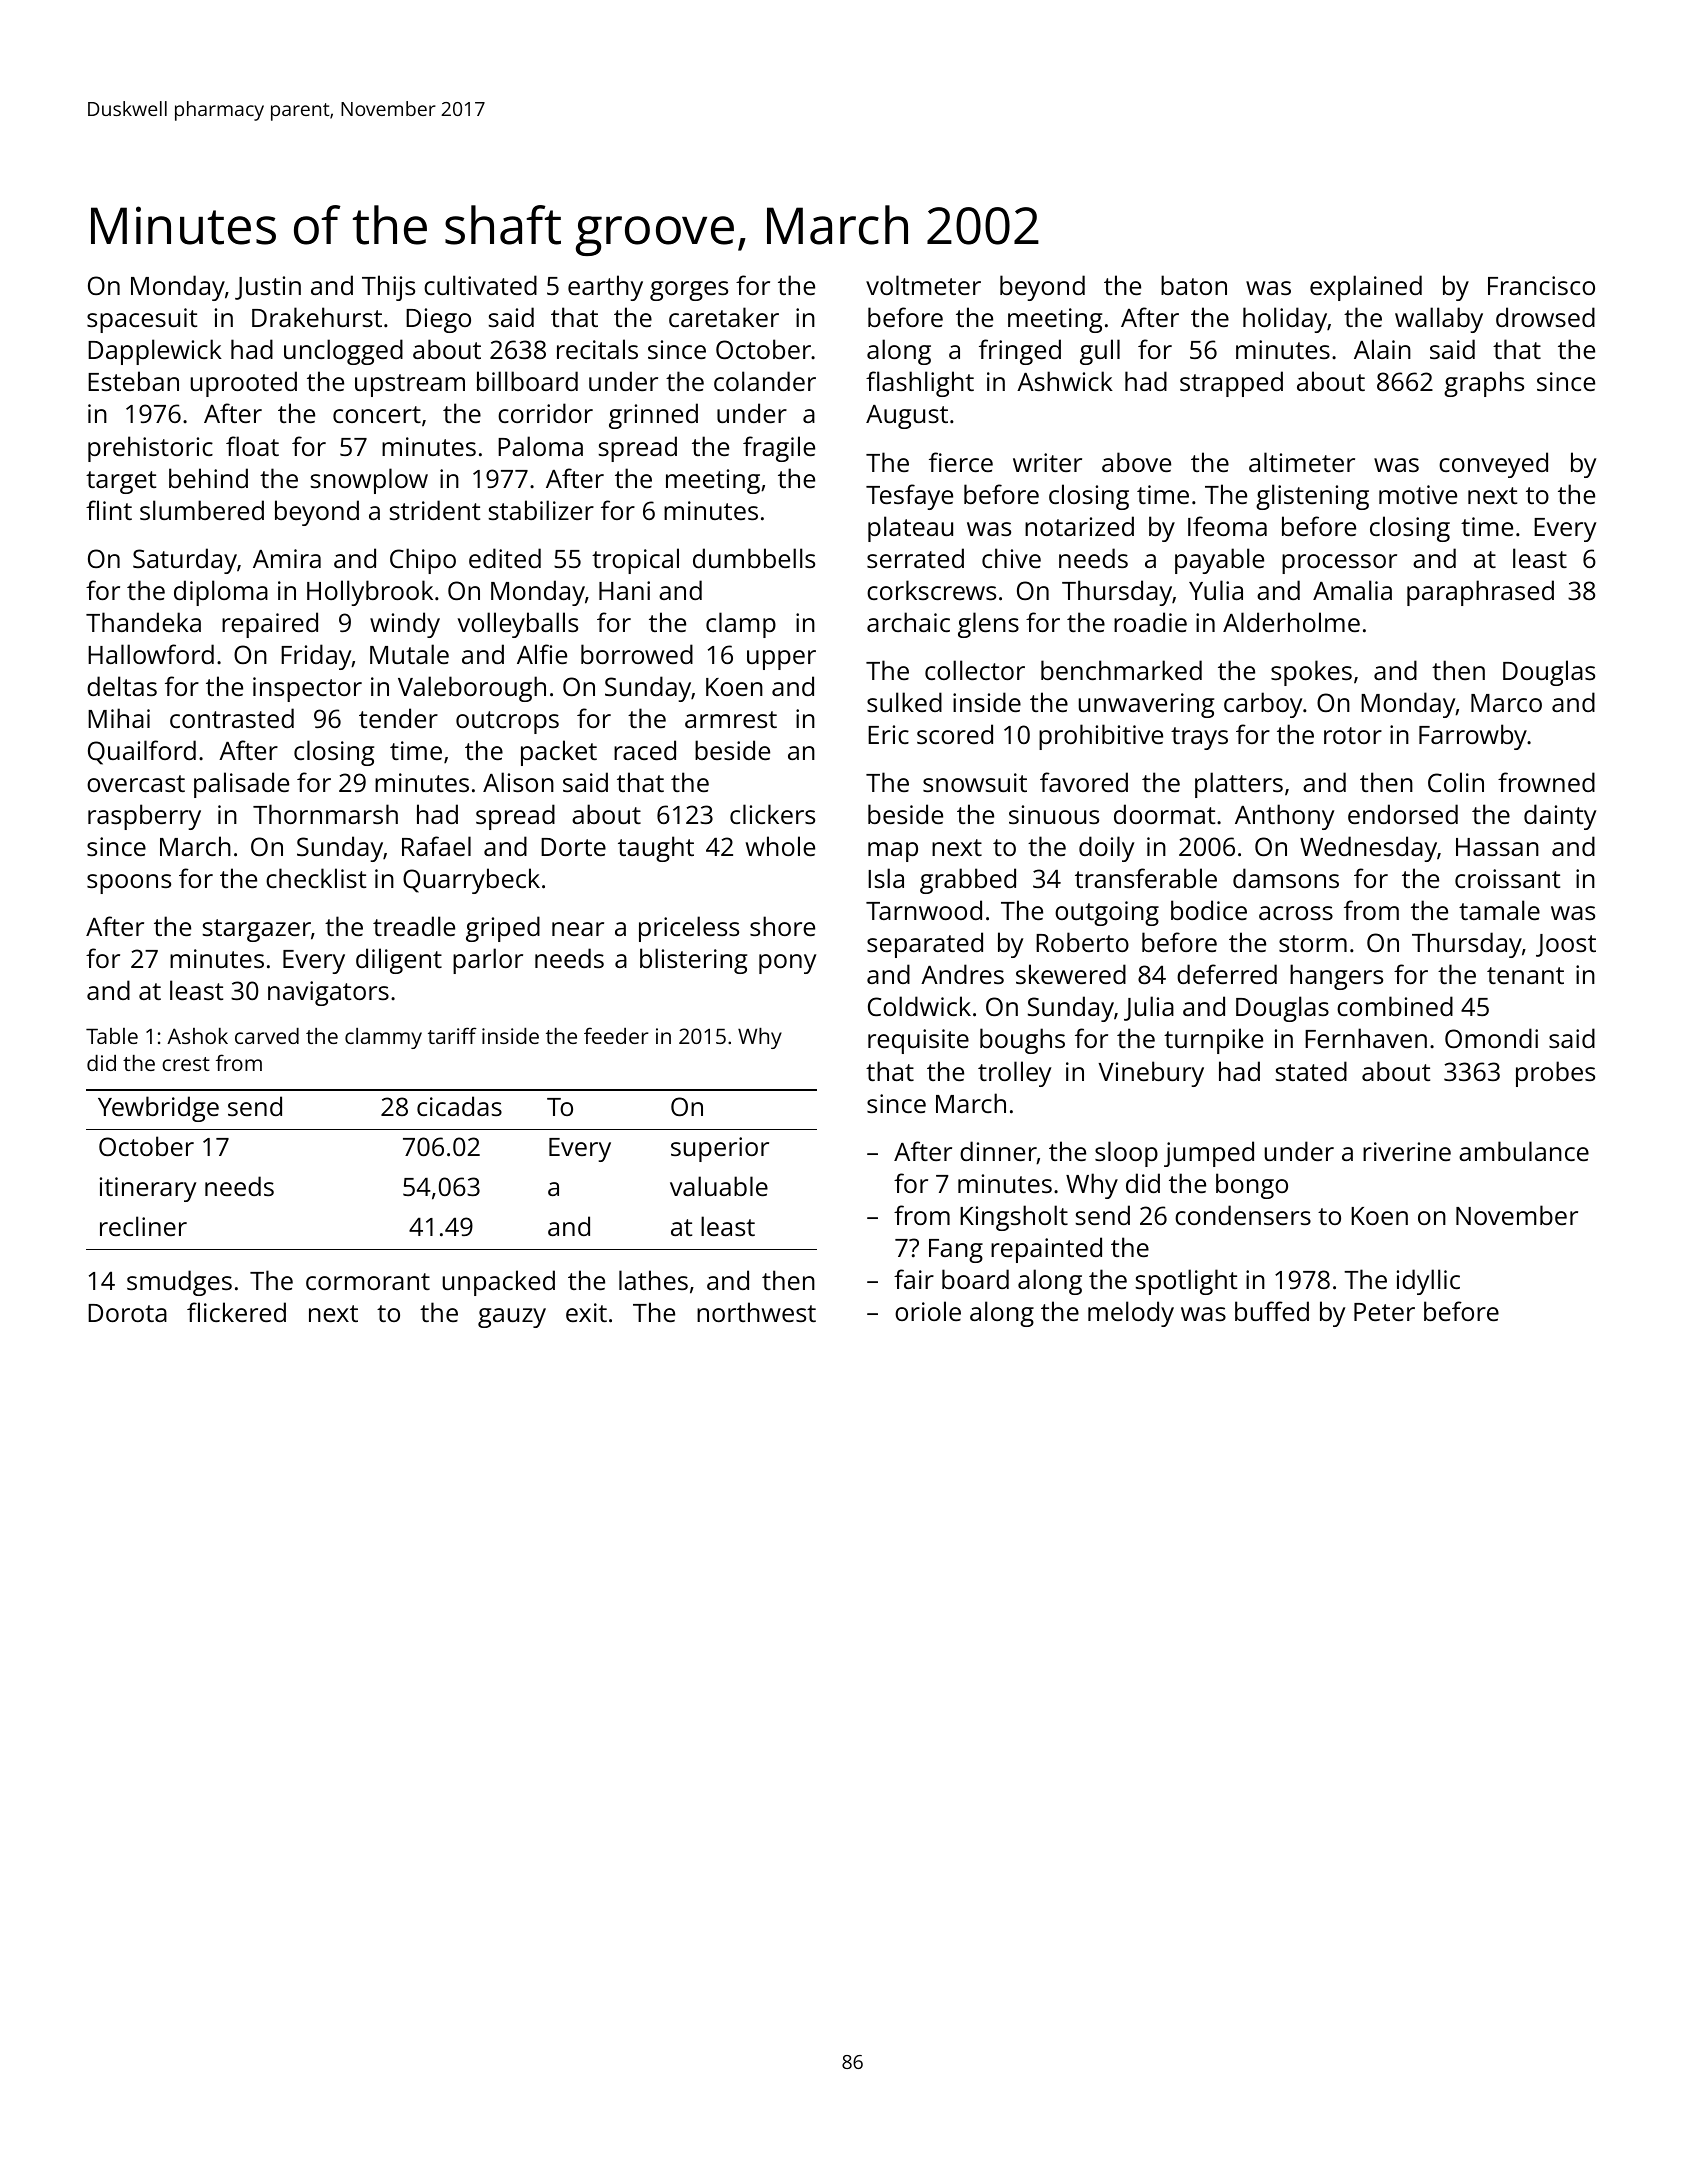  I want to click on exit, so click(586, 1312).
